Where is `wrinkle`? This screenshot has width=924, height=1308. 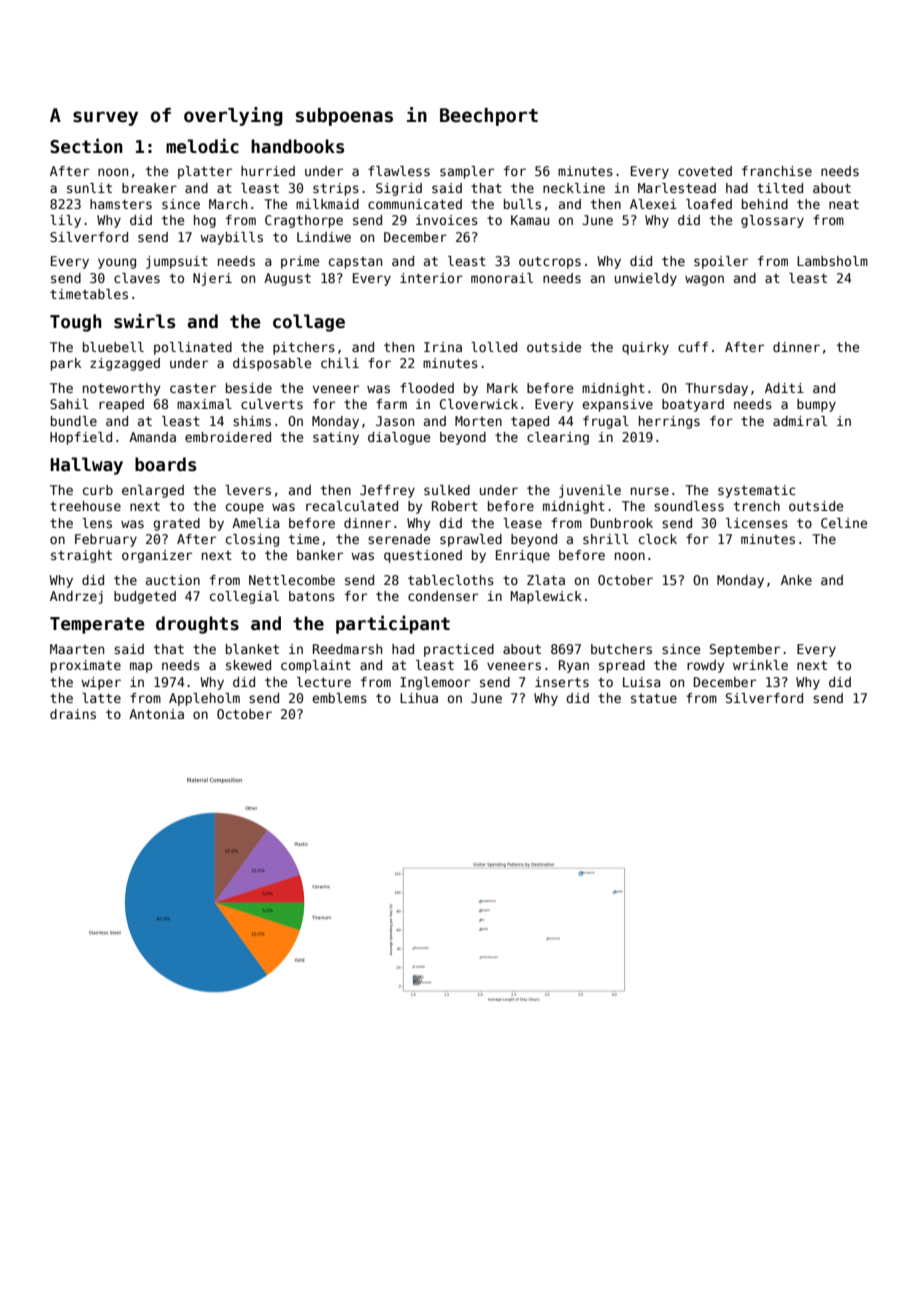 wrinkle is located at coordinates (760, 665).
